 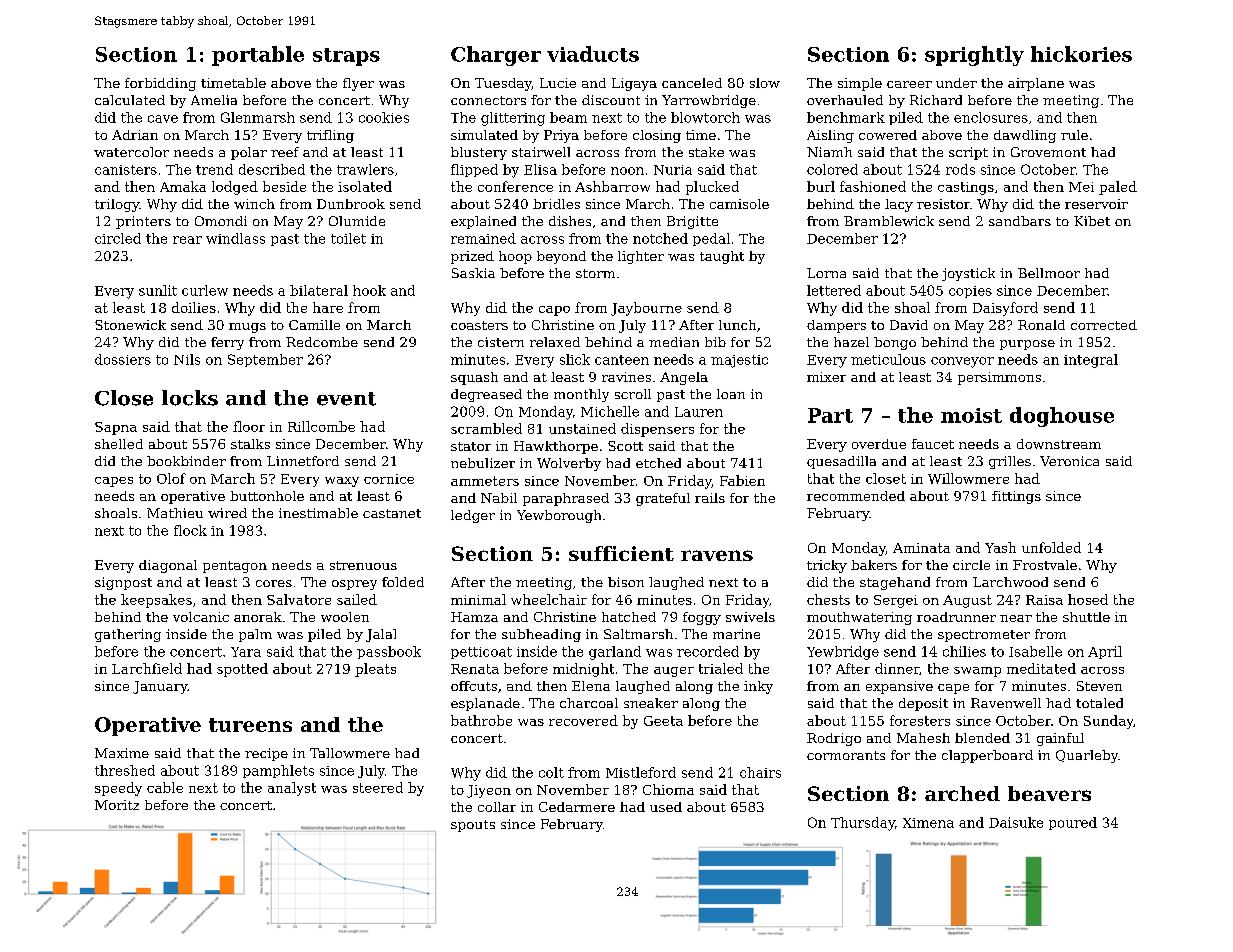 What do you see at coordinates (834, 290) in the screenshot?
I see `lettered` at bounding box center [834, 290].
